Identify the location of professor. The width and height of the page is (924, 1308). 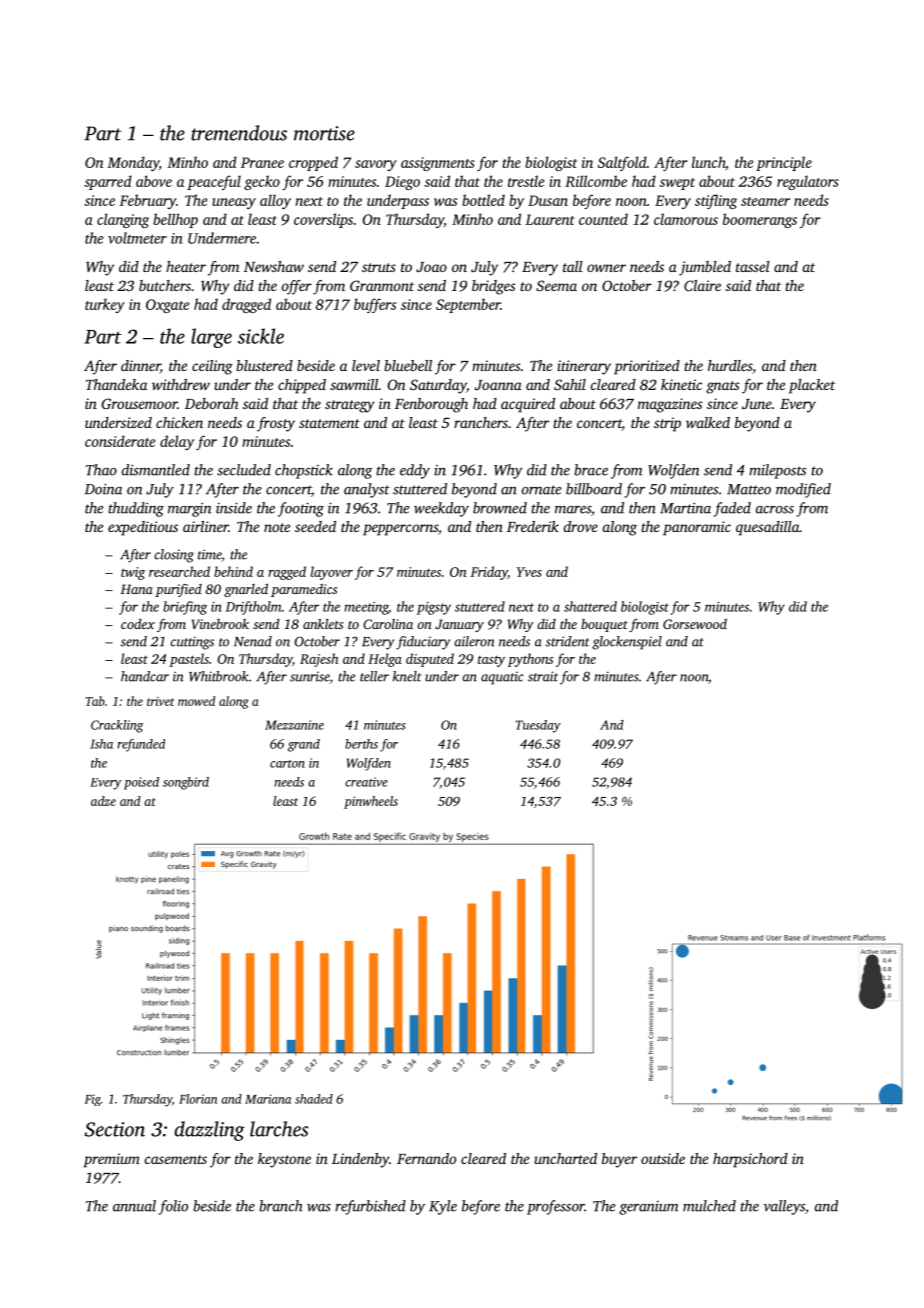
(556, 1207).
